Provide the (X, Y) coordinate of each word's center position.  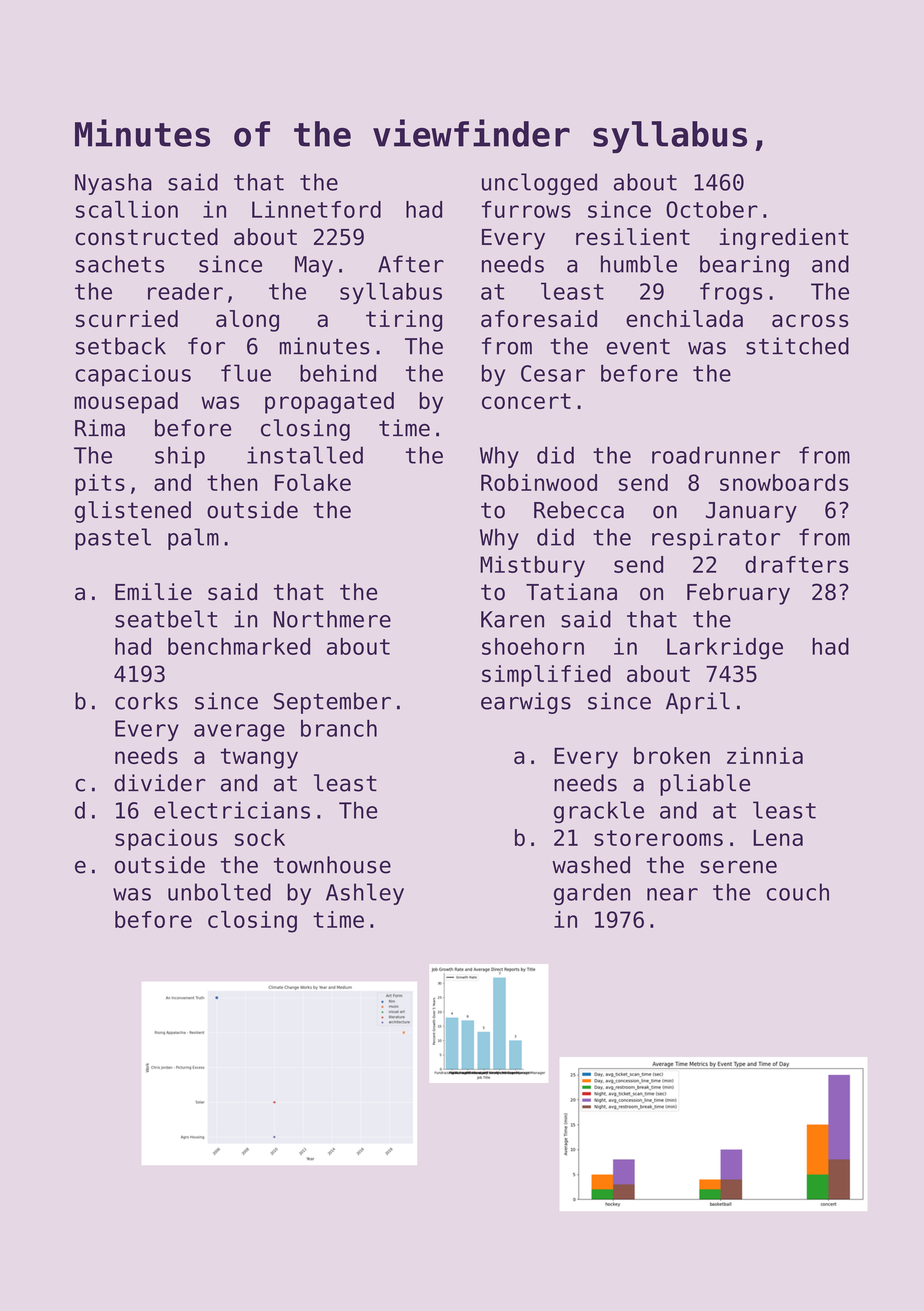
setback (121, 346)
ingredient (784, 239)
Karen (512, 619)
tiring (404, 321)
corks (146, 701)
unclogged (539, 184)
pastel (113, 539)
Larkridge (725, 649)
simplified (546, 676)
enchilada (684, 318)
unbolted (219, 892)
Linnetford (316, 209)
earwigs (526, 703)
